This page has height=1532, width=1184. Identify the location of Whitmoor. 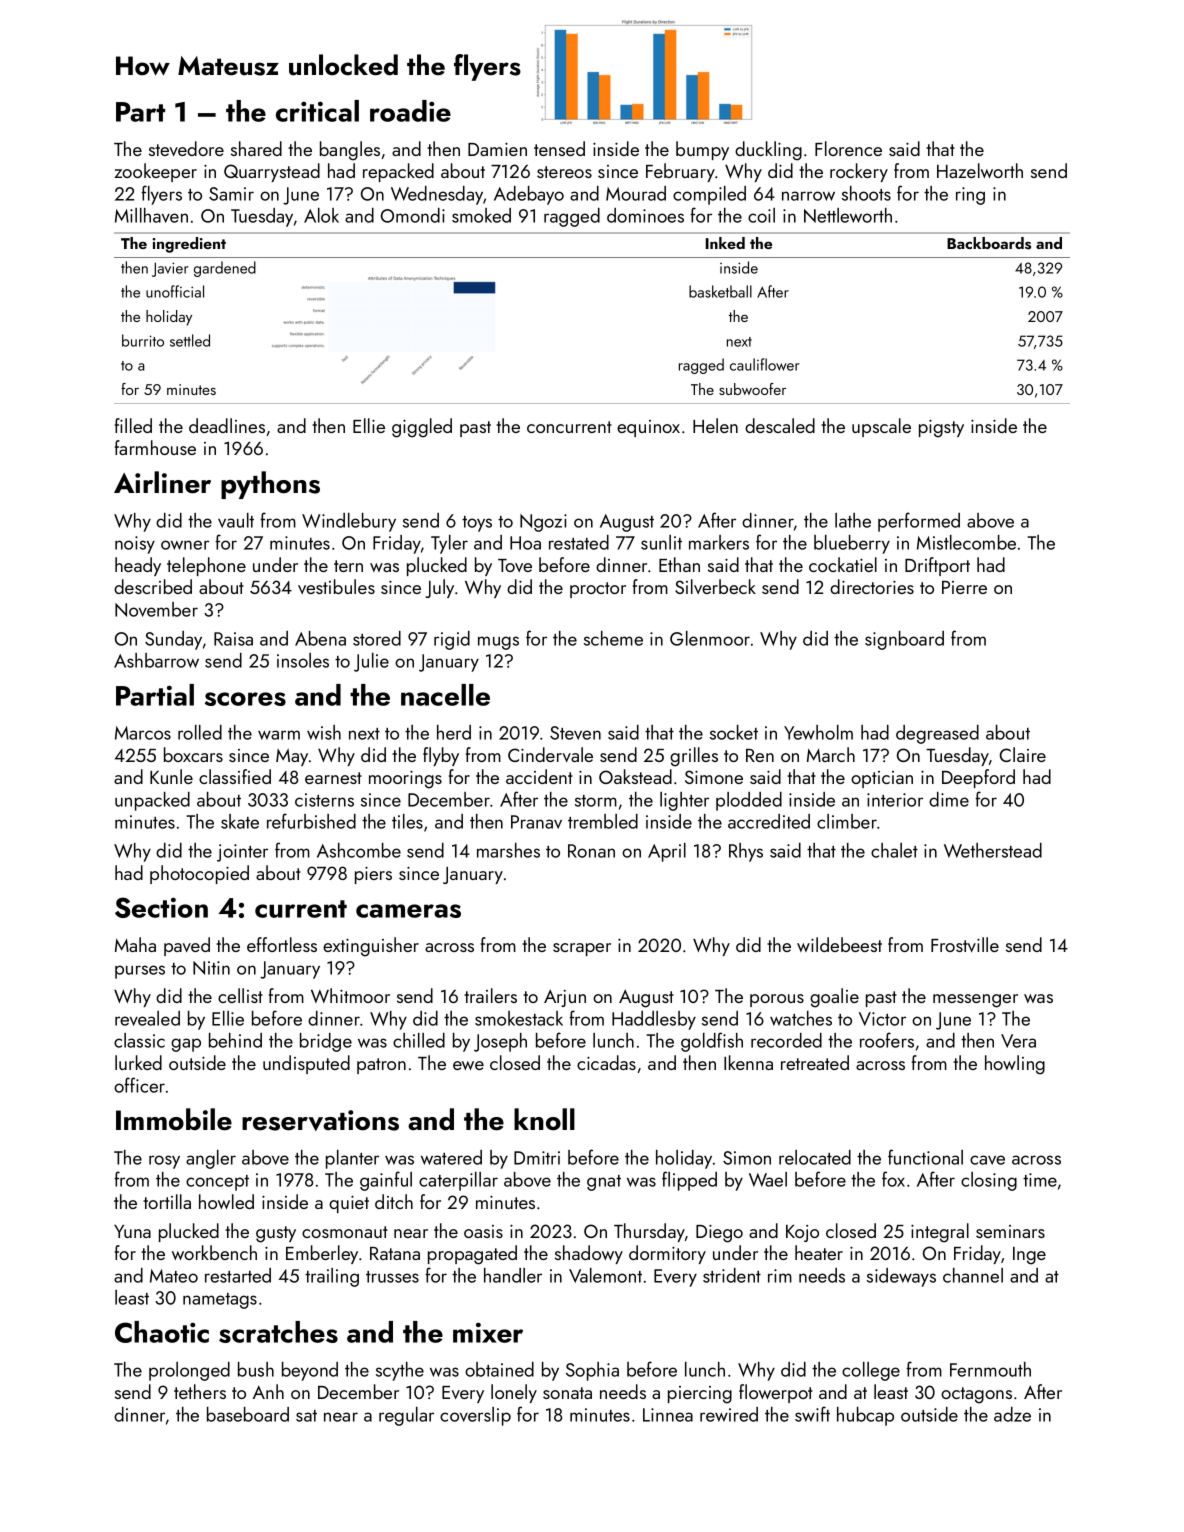
(350, 995).
